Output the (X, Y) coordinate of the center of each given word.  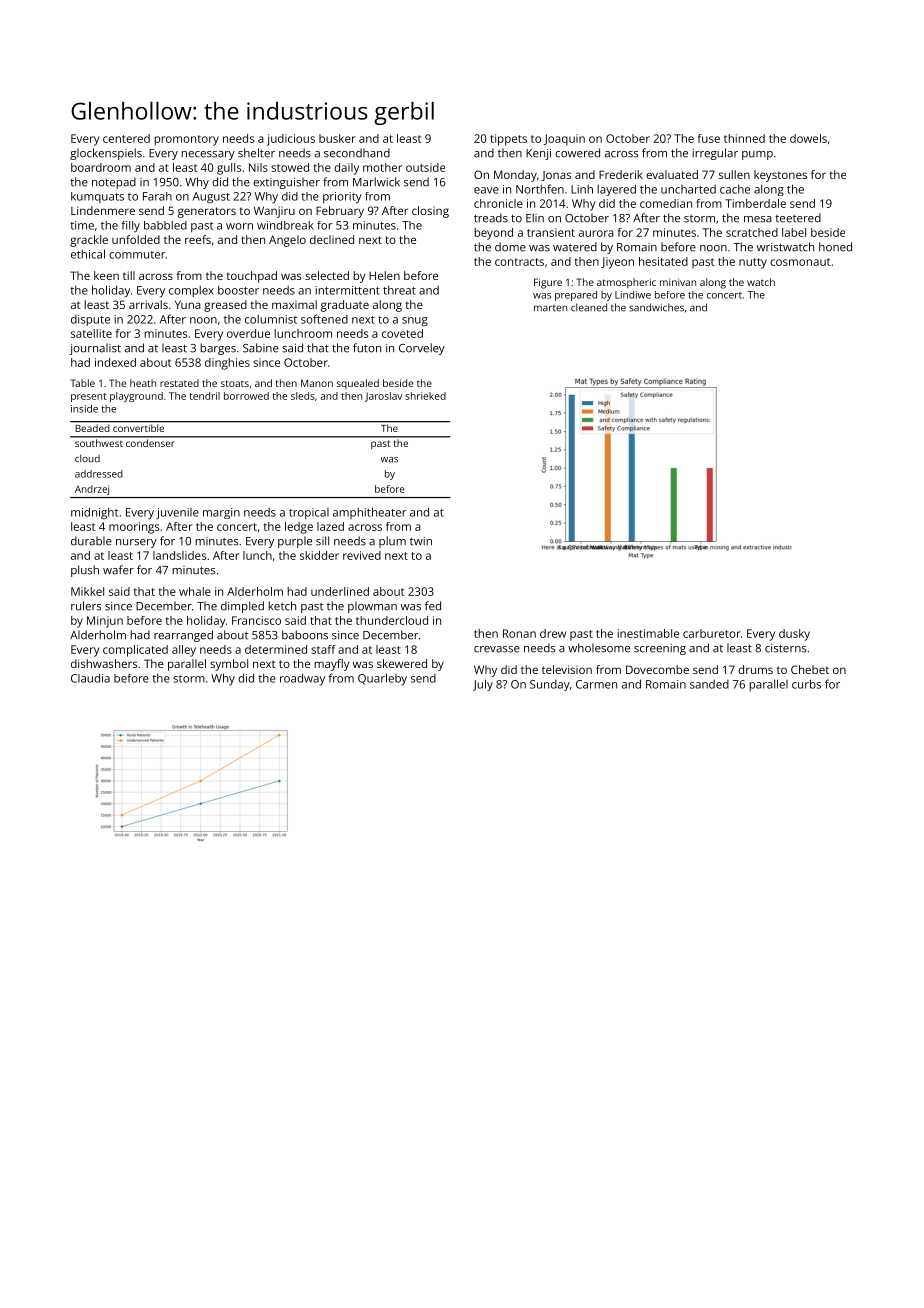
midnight (95, 513)
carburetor (712, 633)
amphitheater (369, 513)
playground (136, 397)
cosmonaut (800, 262)
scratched (752, 232)
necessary (208, 155)
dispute (90, 320)
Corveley (422, 349)
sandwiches (656, 307)
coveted (402, 333)
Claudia (90, 678)
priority (342, 198)
